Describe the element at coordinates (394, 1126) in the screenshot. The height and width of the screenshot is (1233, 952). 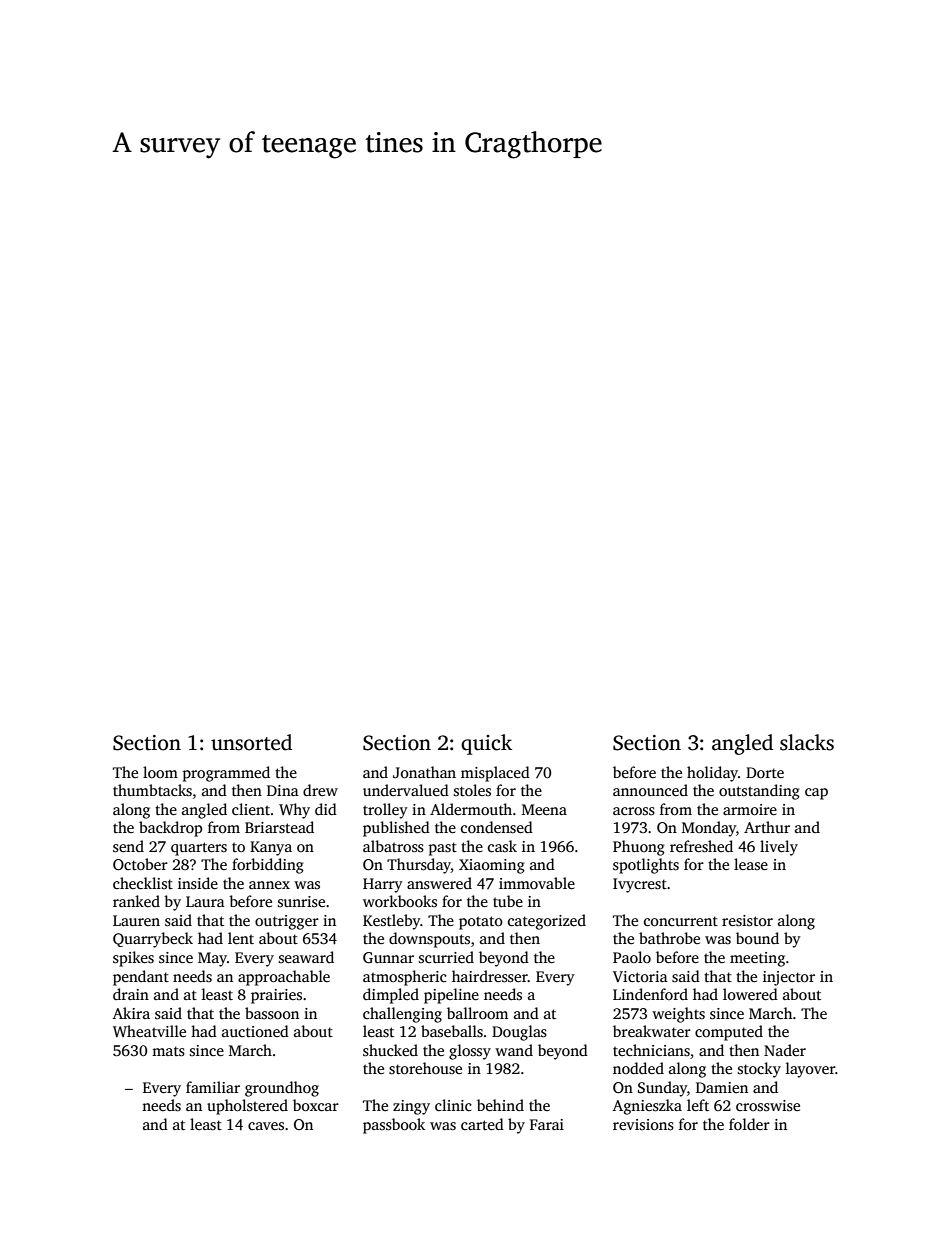
I see `passbook` at that location.
